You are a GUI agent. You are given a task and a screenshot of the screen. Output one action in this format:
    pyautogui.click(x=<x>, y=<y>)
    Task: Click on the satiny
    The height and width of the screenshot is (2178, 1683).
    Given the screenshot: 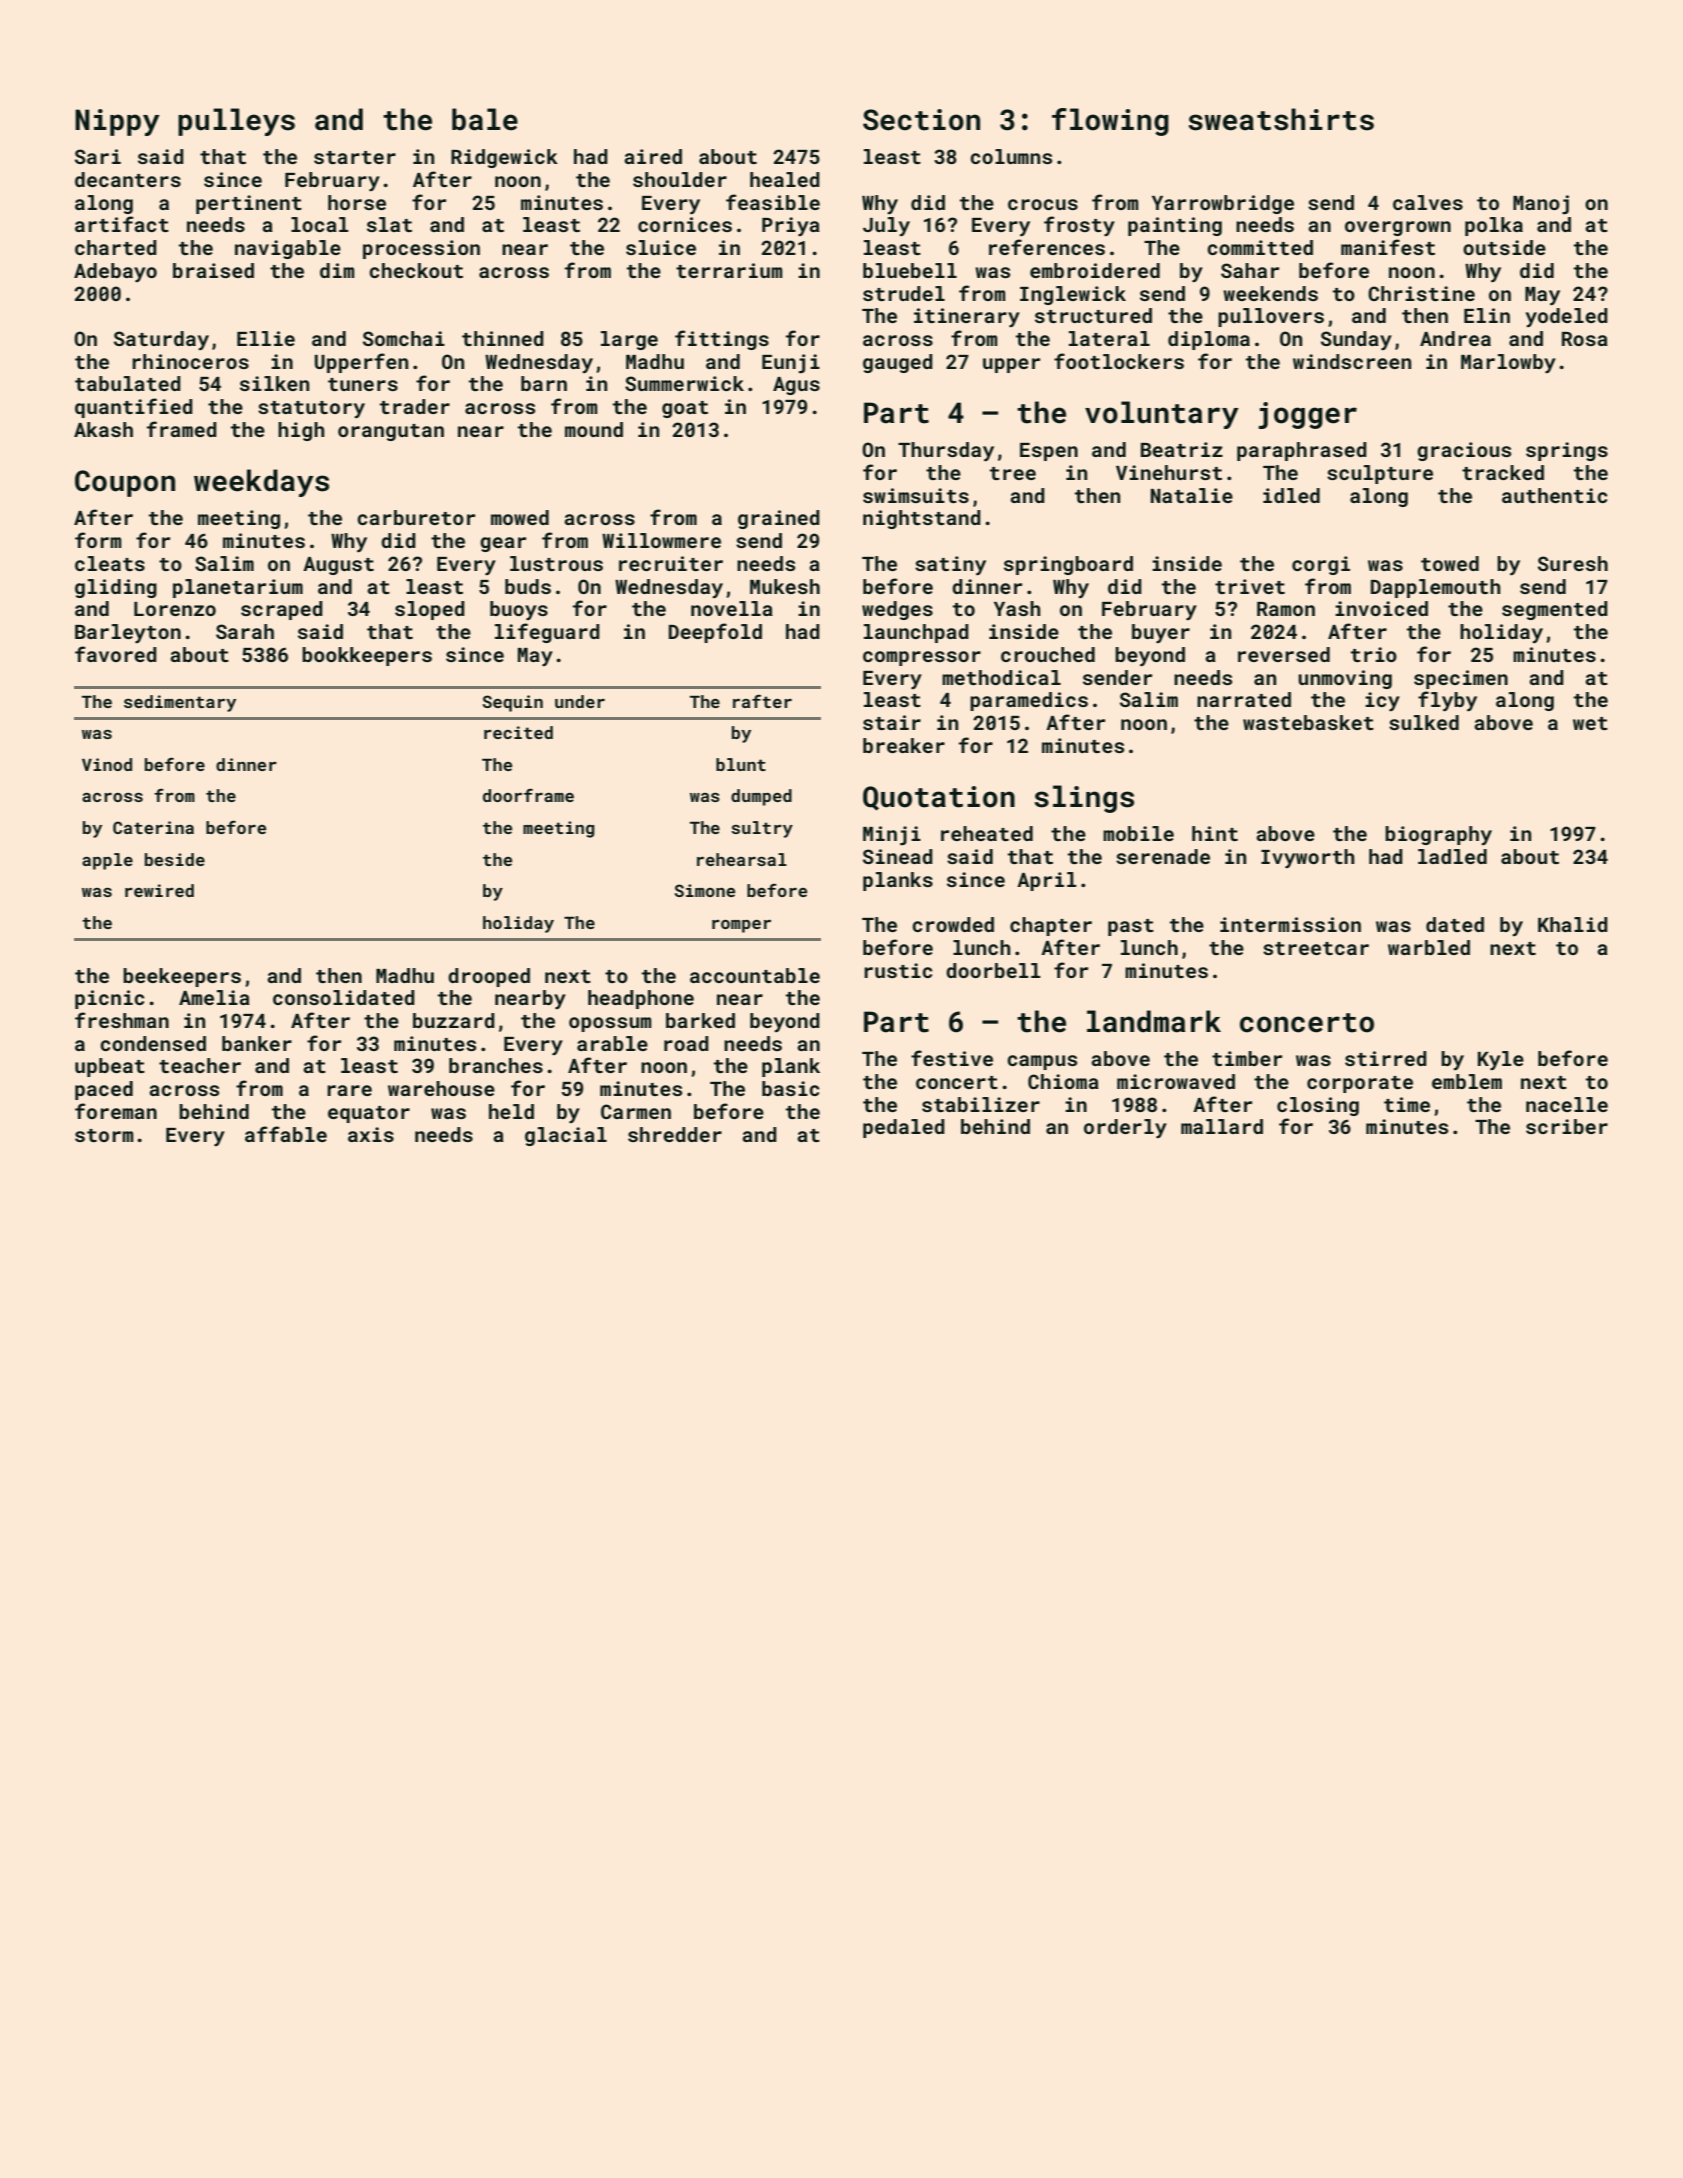 What is the action you would take?
    pyautogui.click(x=950, y=566)
